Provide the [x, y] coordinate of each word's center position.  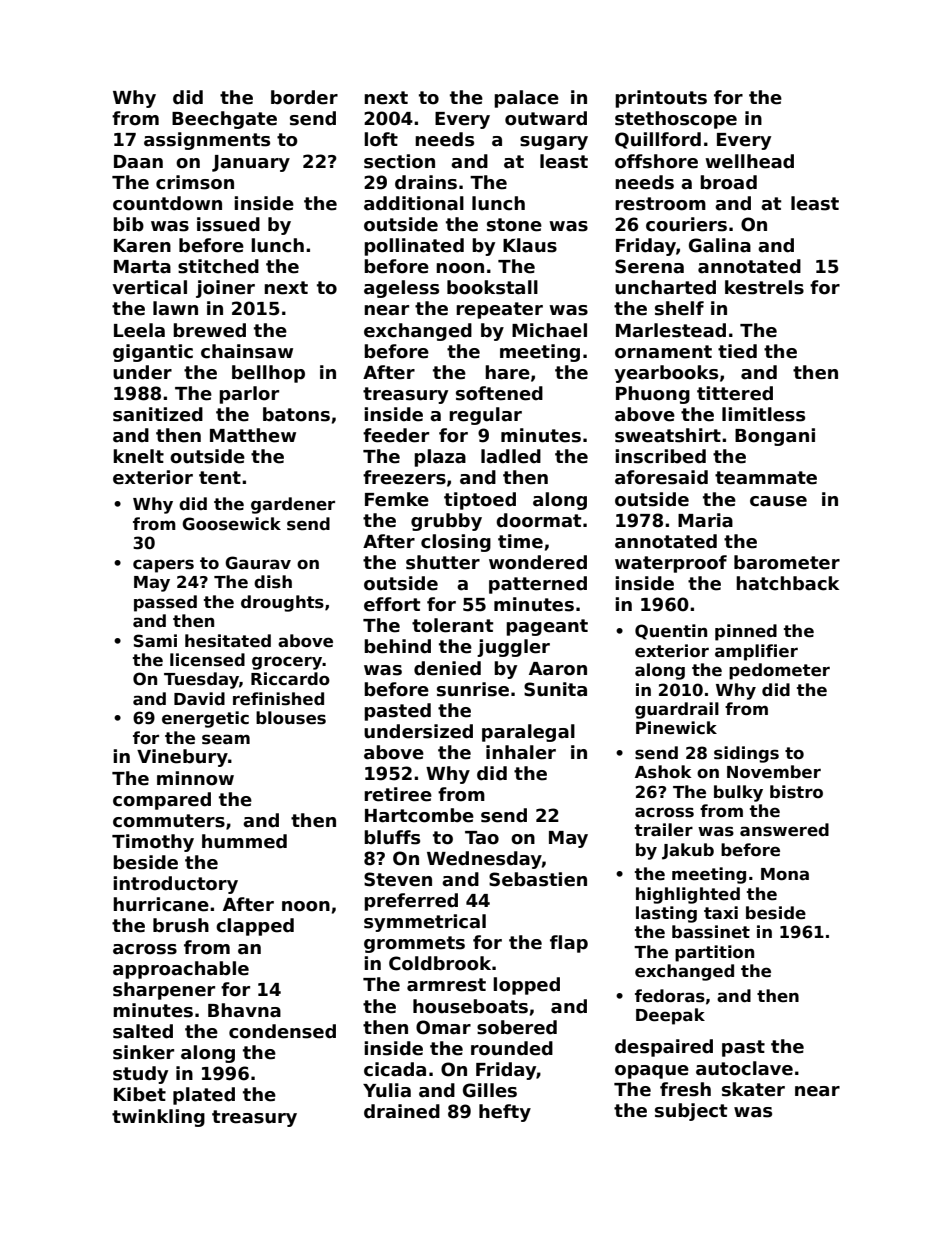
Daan [138, 162]
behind [397, 646]
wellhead [749, 161]
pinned [746, 632]
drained [402, 1111]
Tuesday [201, 680]
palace [526, 99]
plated [204, 1096]
